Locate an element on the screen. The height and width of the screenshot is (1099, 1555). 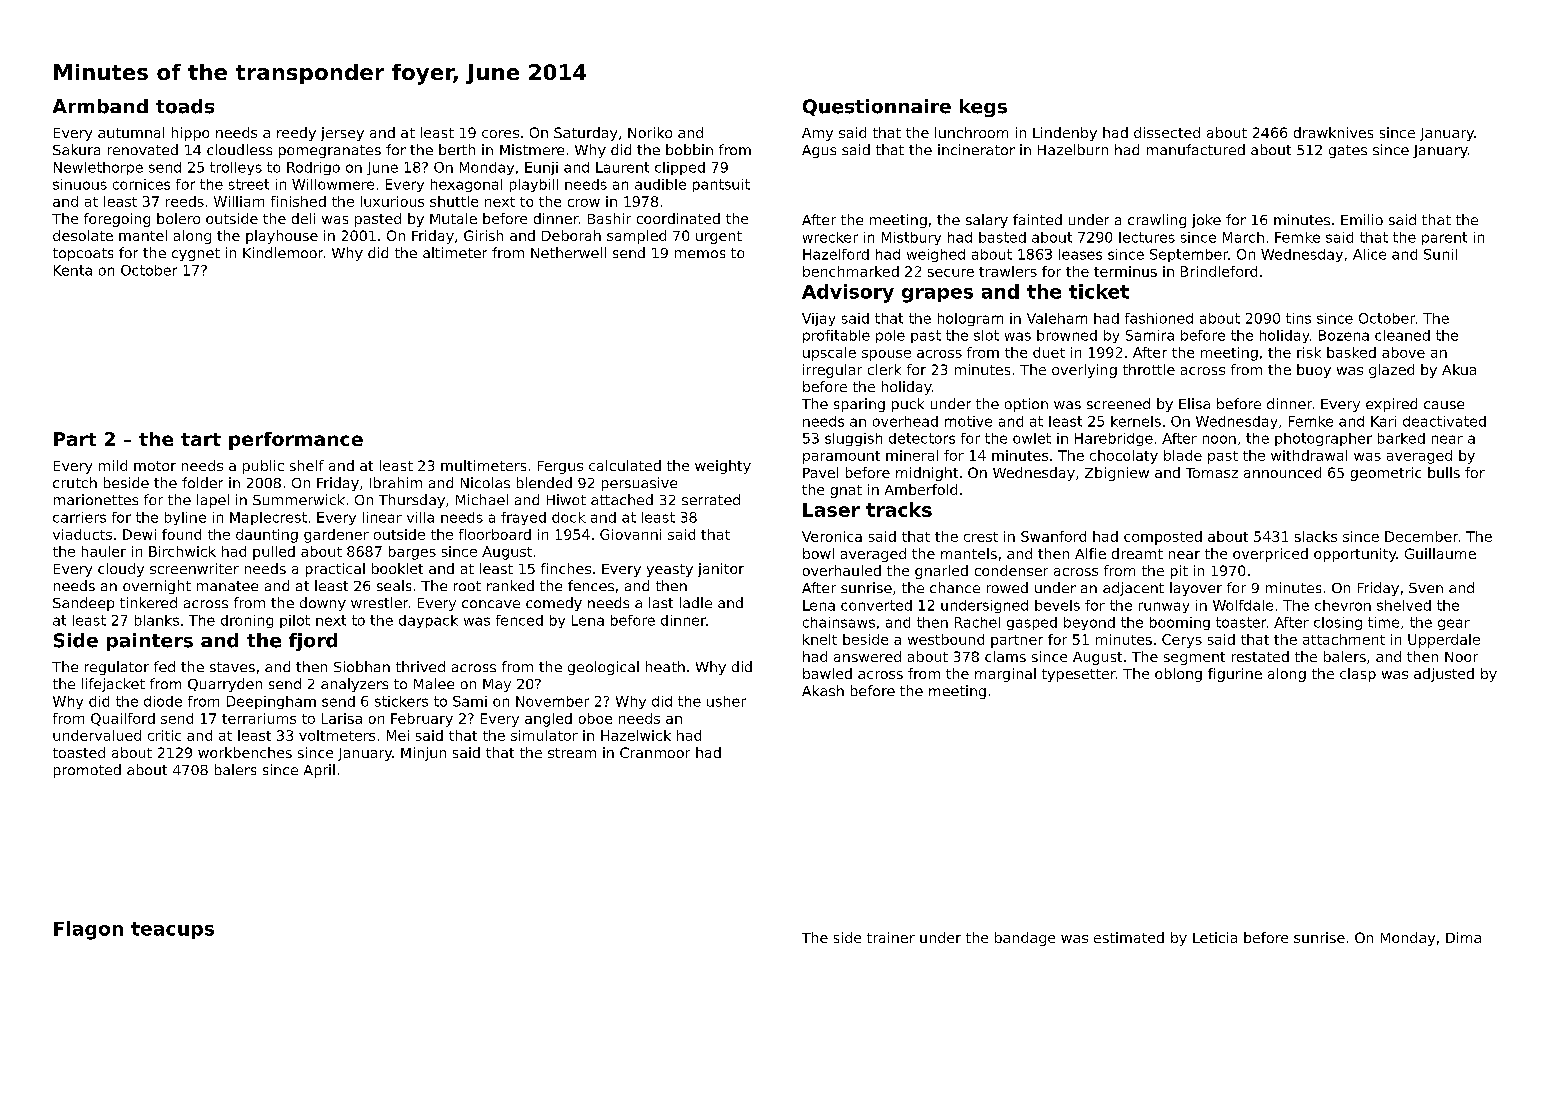
Kenta is located at coordinates (73, 270).
